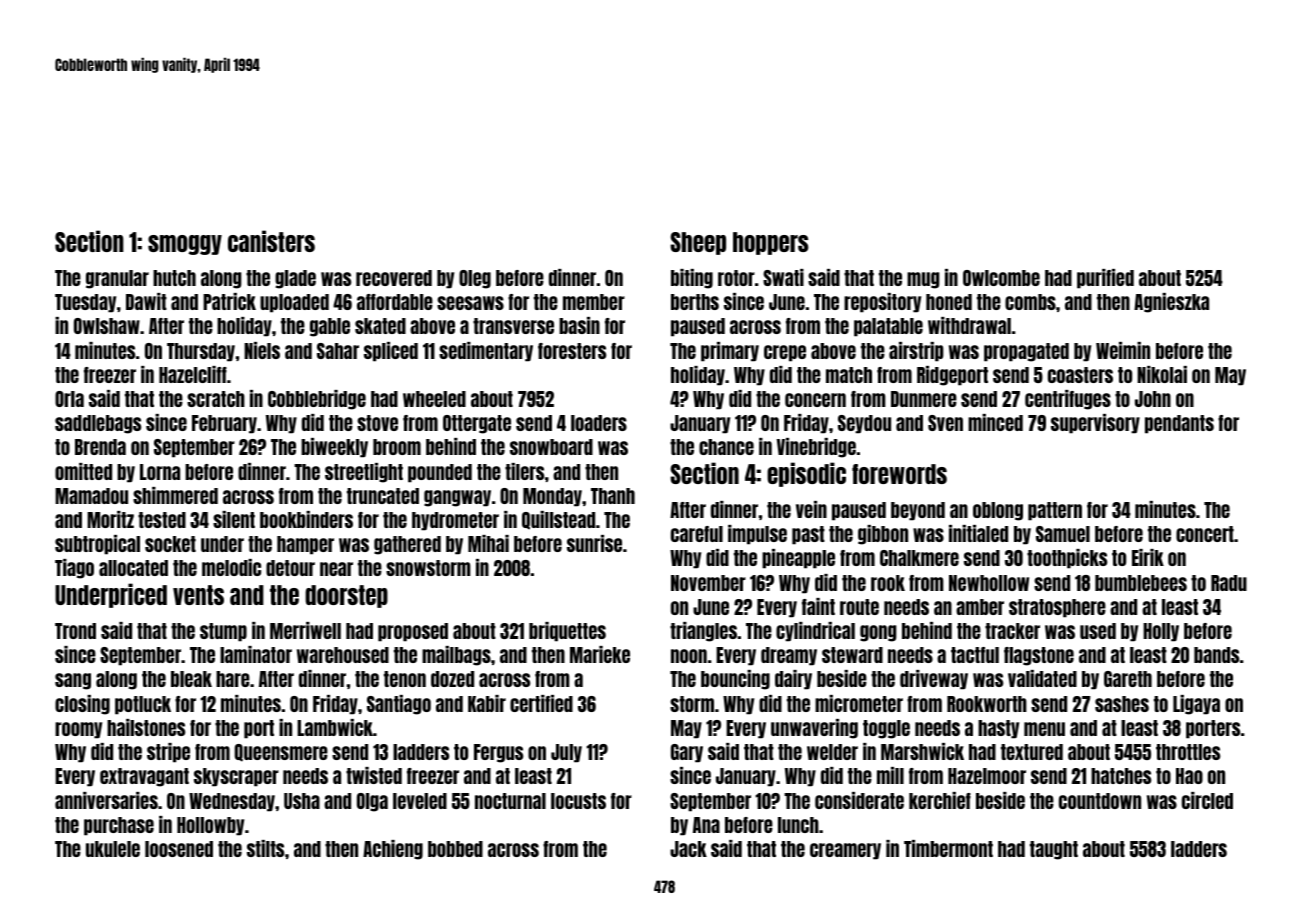  Describe the element at coordinates (477, 424) in the document. I see `Ottergate` at that location.
